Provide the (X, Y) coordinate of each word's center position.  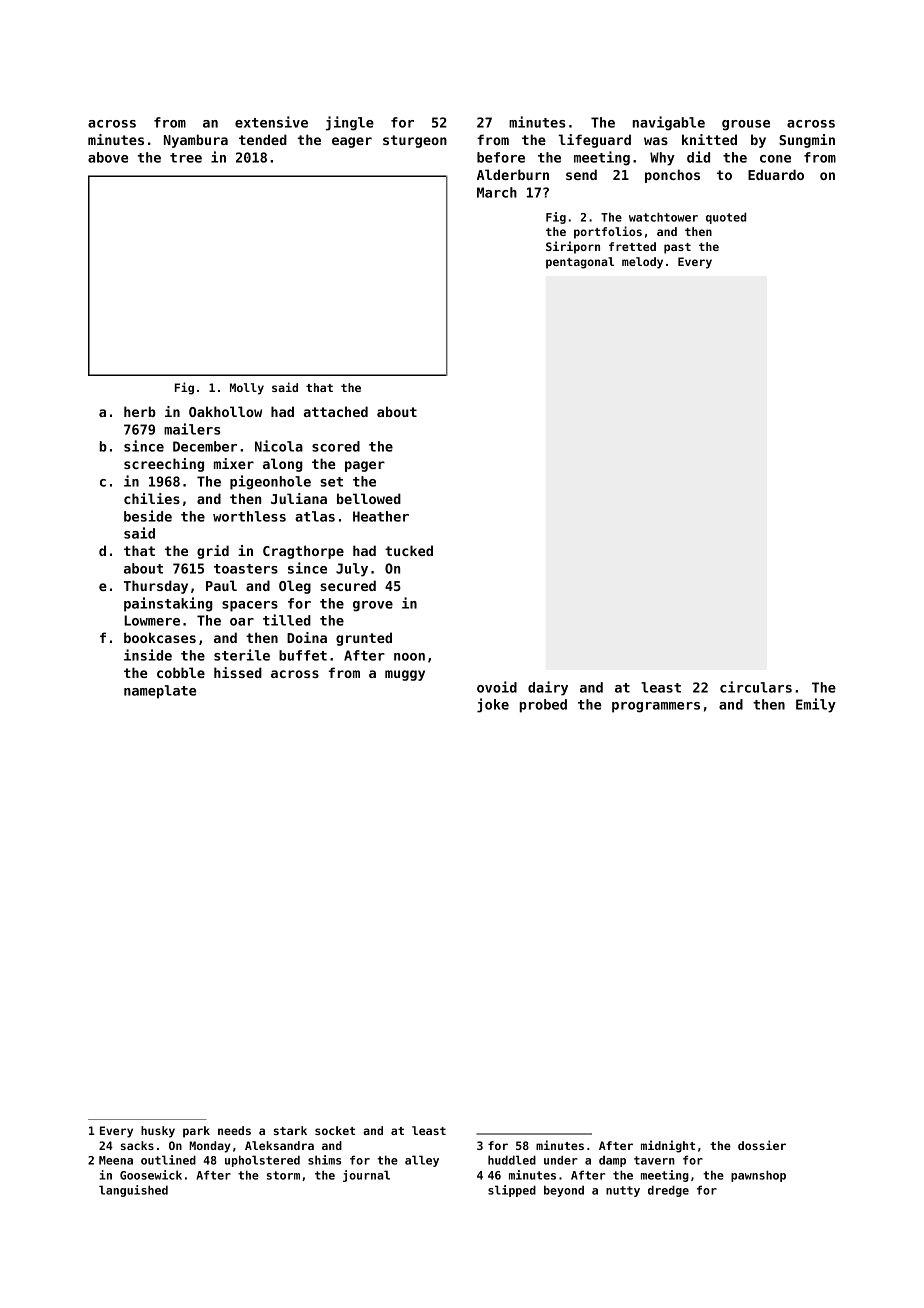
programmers (656, 707)
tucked (409, 550)
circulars (756, 687)
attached (336, 411)
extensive (271, 122)
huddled (512, 1160)
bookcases (160, 637)
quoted (726, 218)
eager (352, 142)
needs (234, 1130)
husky (158, 1132)
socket (335, 1130)
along (283, 465)
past (677, 248)
